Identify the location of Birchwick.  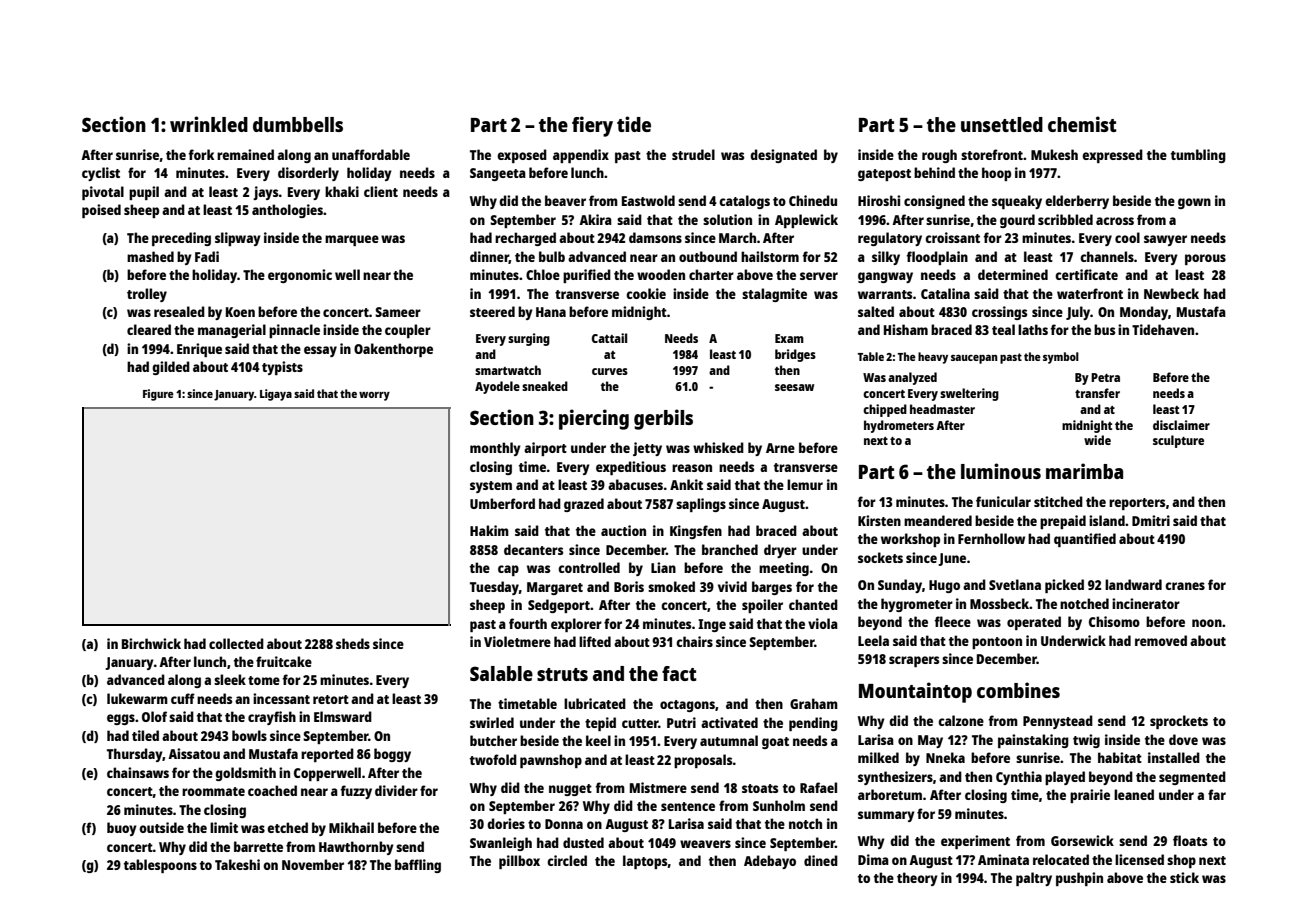
(151, 643).
